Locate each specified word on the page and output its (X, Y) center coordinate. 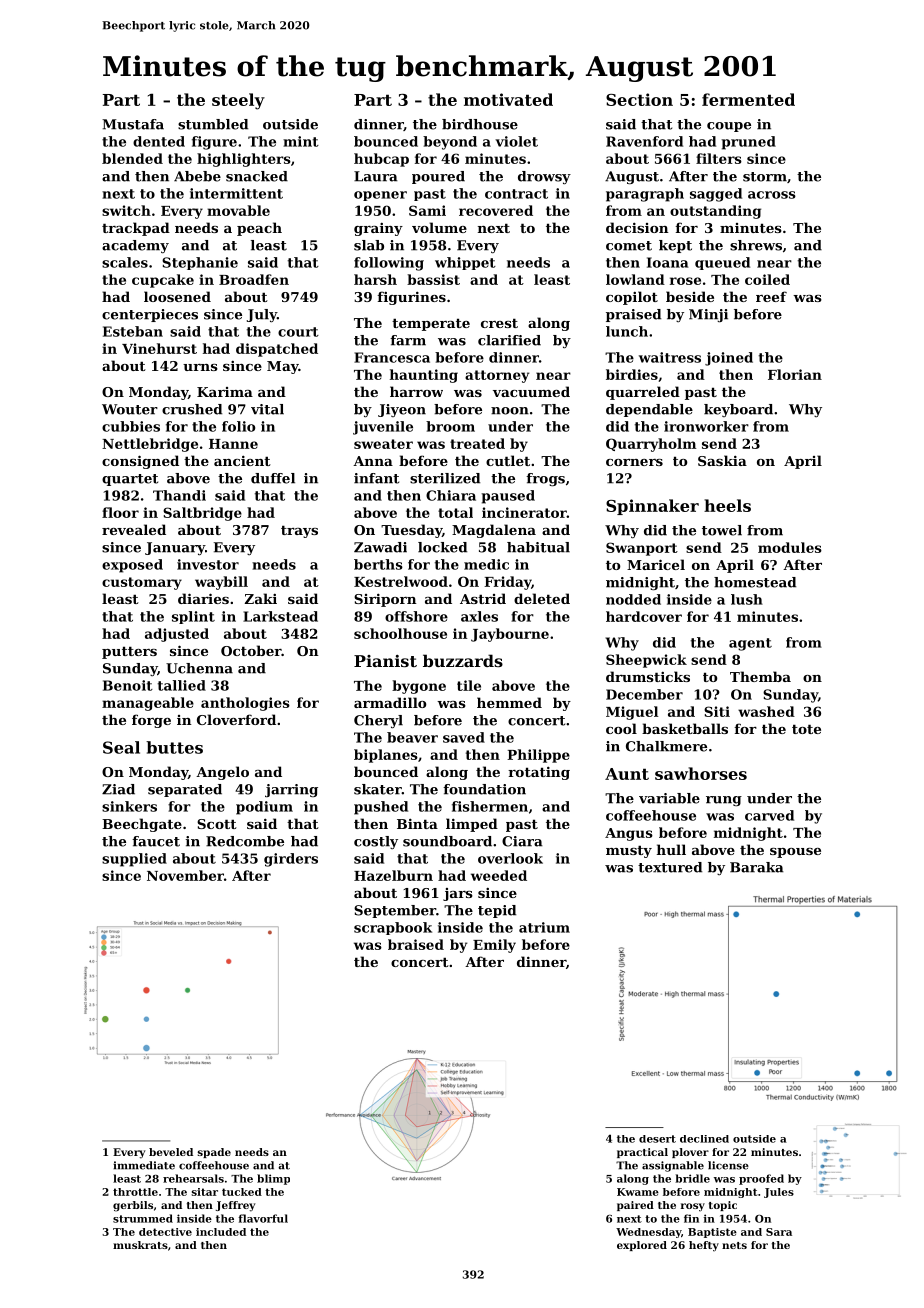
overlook (510, 858)
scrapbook (393, 928)
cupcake (163, 281)
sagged (716, 195)
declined (704, 1139)
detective (165, 1232)
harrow (416, 391)
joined (729, 359)
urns (200, 367)
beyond (450, 143)
